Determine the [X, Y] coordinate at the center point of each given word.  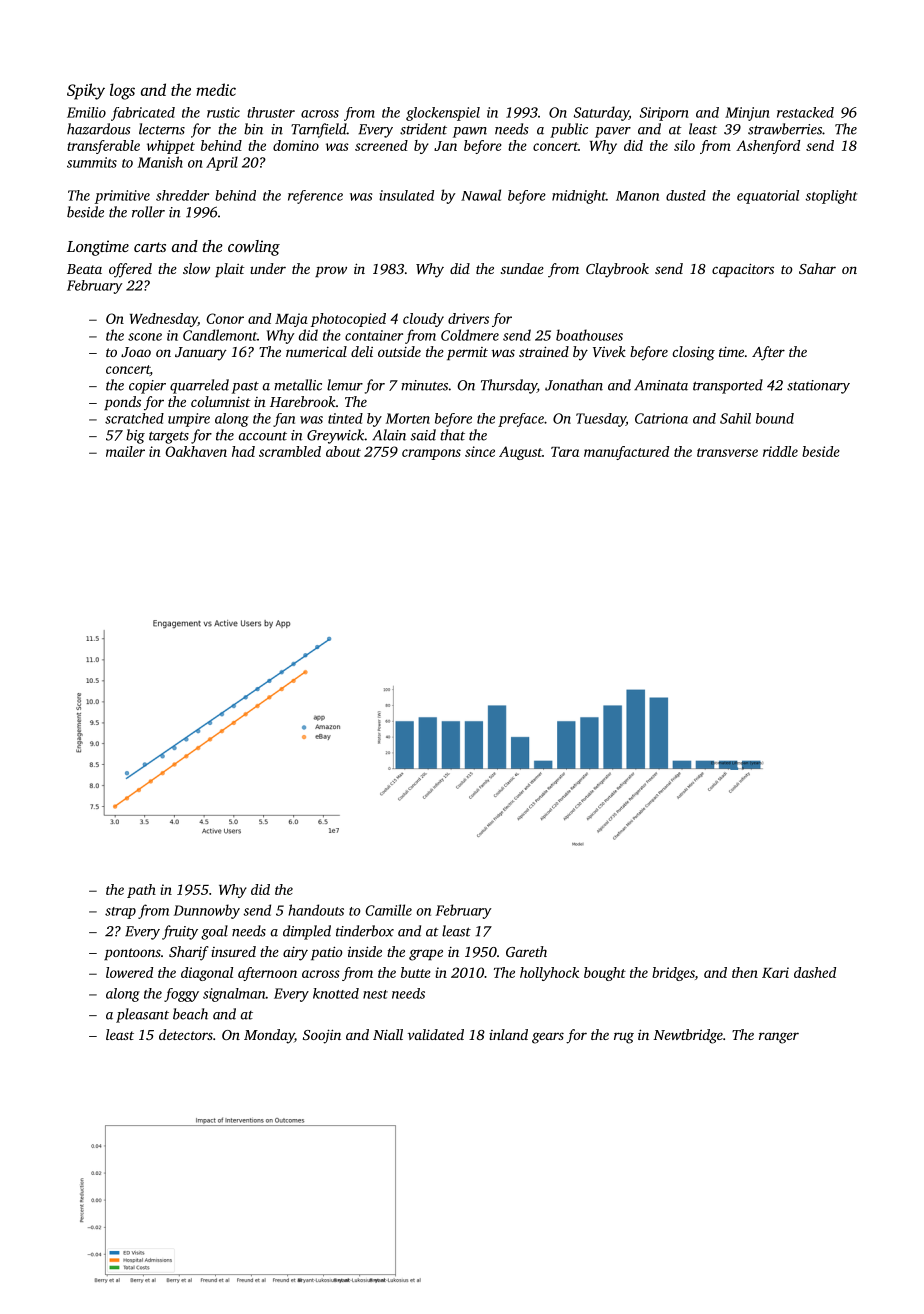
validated [436, 1034]
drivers [468, 318]
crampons [431, 454]
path [141, 891]
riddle [780, 451]
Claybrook [617, 270]
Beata [84, 269]
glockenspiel [443, 114]
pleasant [142, 1015]
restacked [805, 112]
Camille [388, 910]
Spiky [86, 91]
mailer [125, 451]
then [745, 972]
